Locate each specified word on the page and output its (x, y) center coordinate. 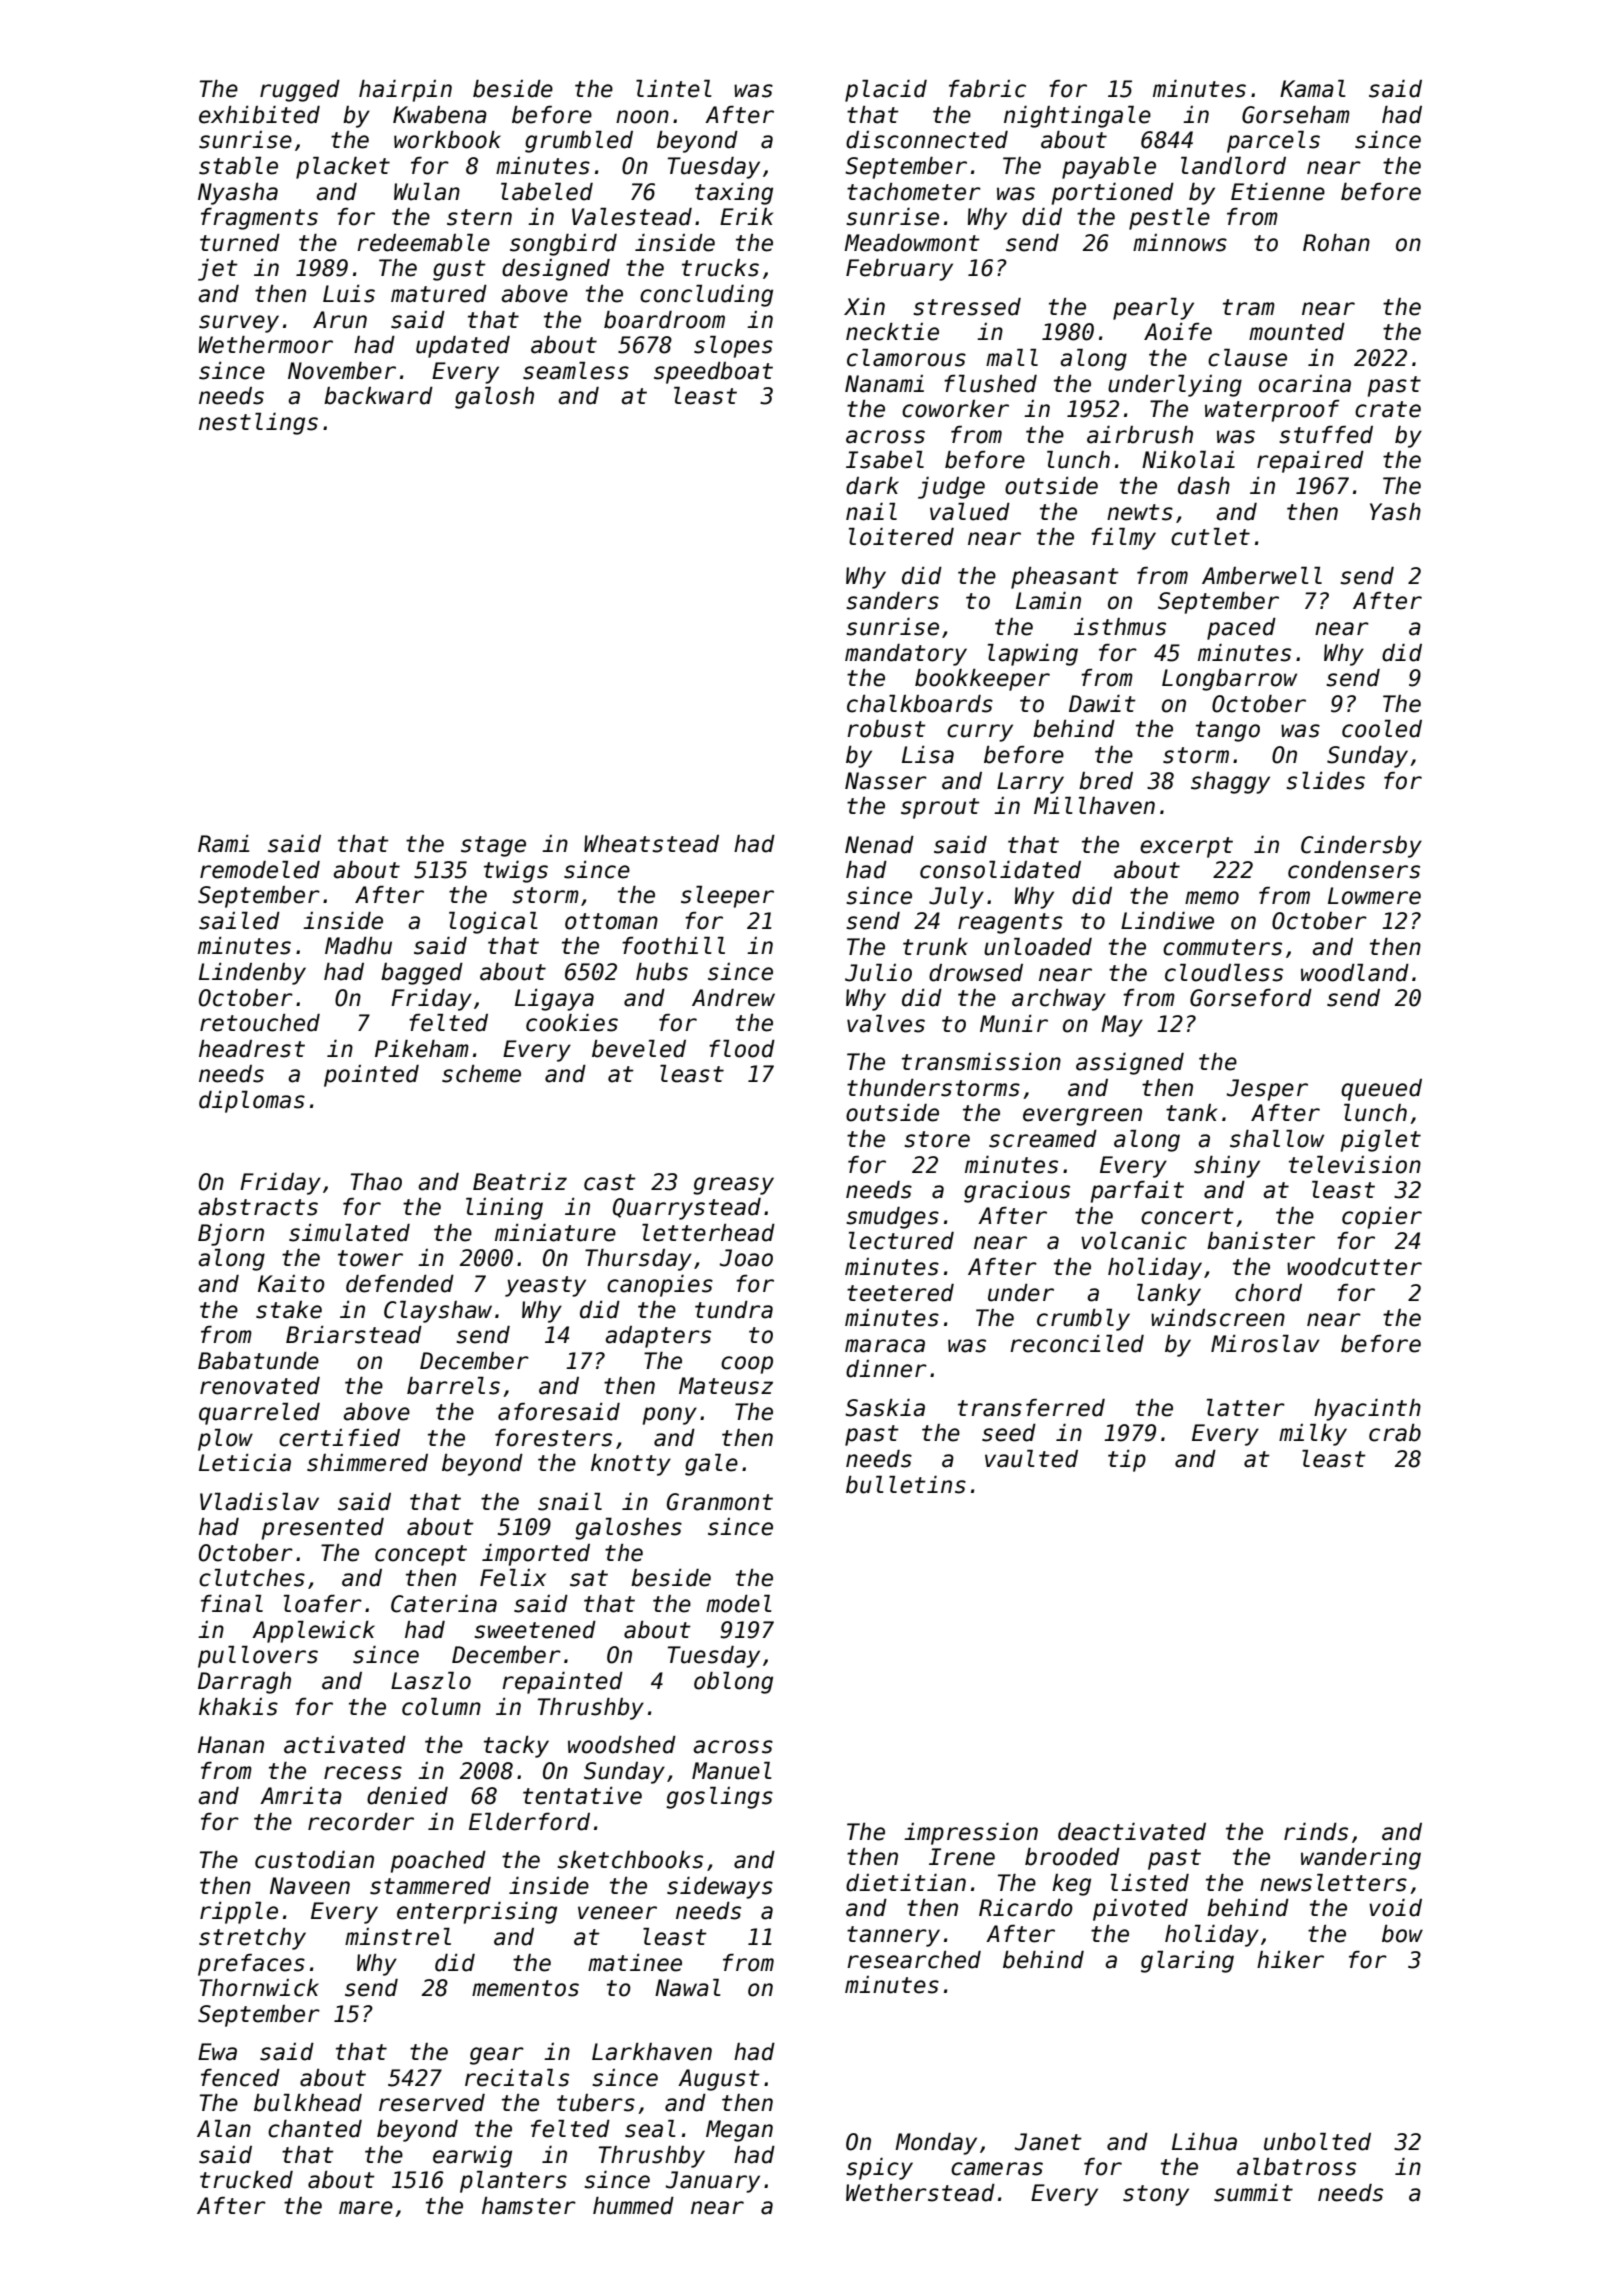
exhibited (259, 115)
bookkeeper (982, 680)
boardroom (664, 320)
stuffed (1326, 435)
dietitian (906, 1883)
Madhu (358, 946)
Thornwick (259, 1988)
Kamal (1313, 89)
